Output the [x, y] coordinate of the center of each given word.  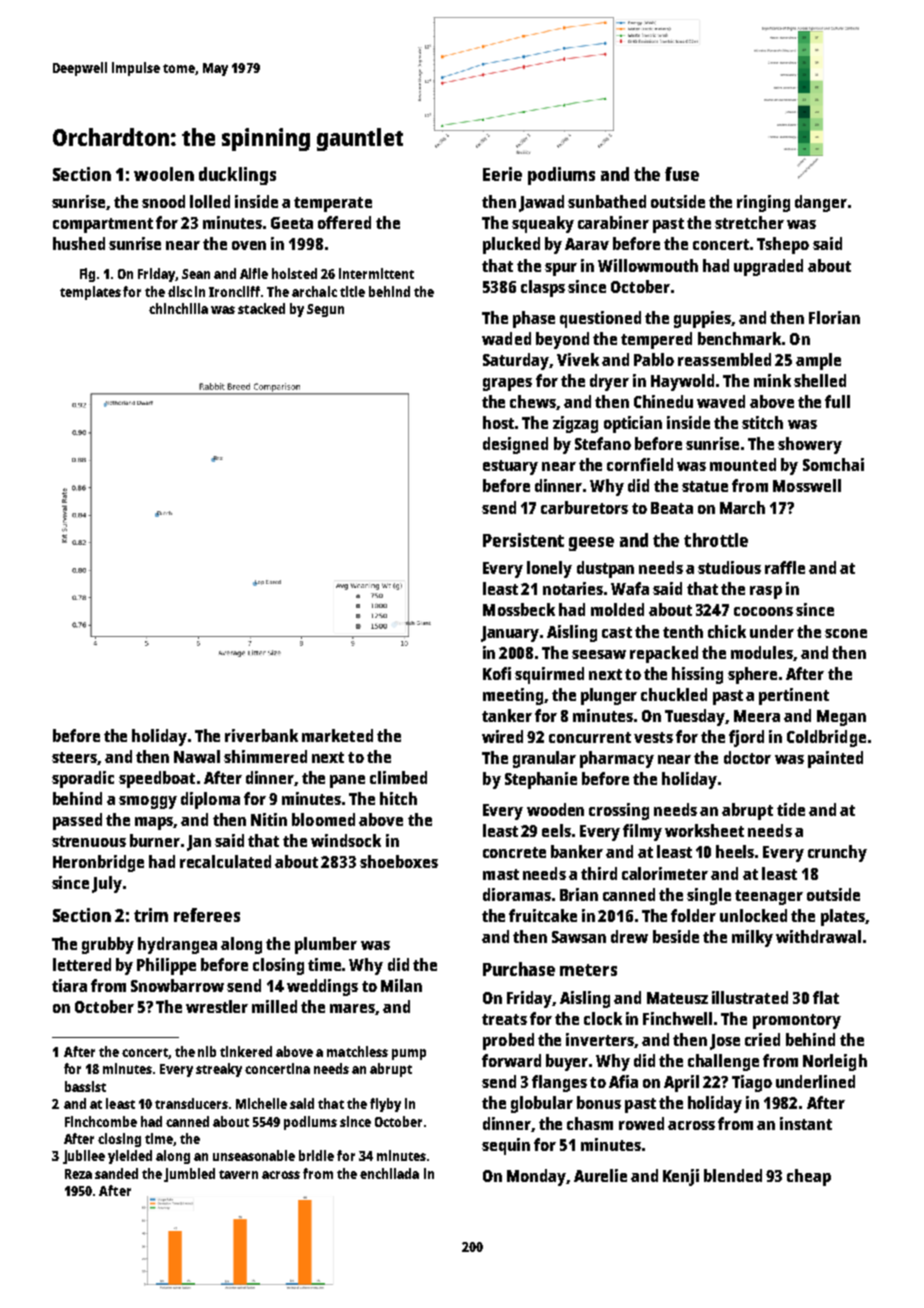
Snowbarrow [177, 985]
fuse [682, 174]
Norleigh [835, 1062]
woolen [164, 174]
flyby [385, 1105]
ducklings [237, 176]
